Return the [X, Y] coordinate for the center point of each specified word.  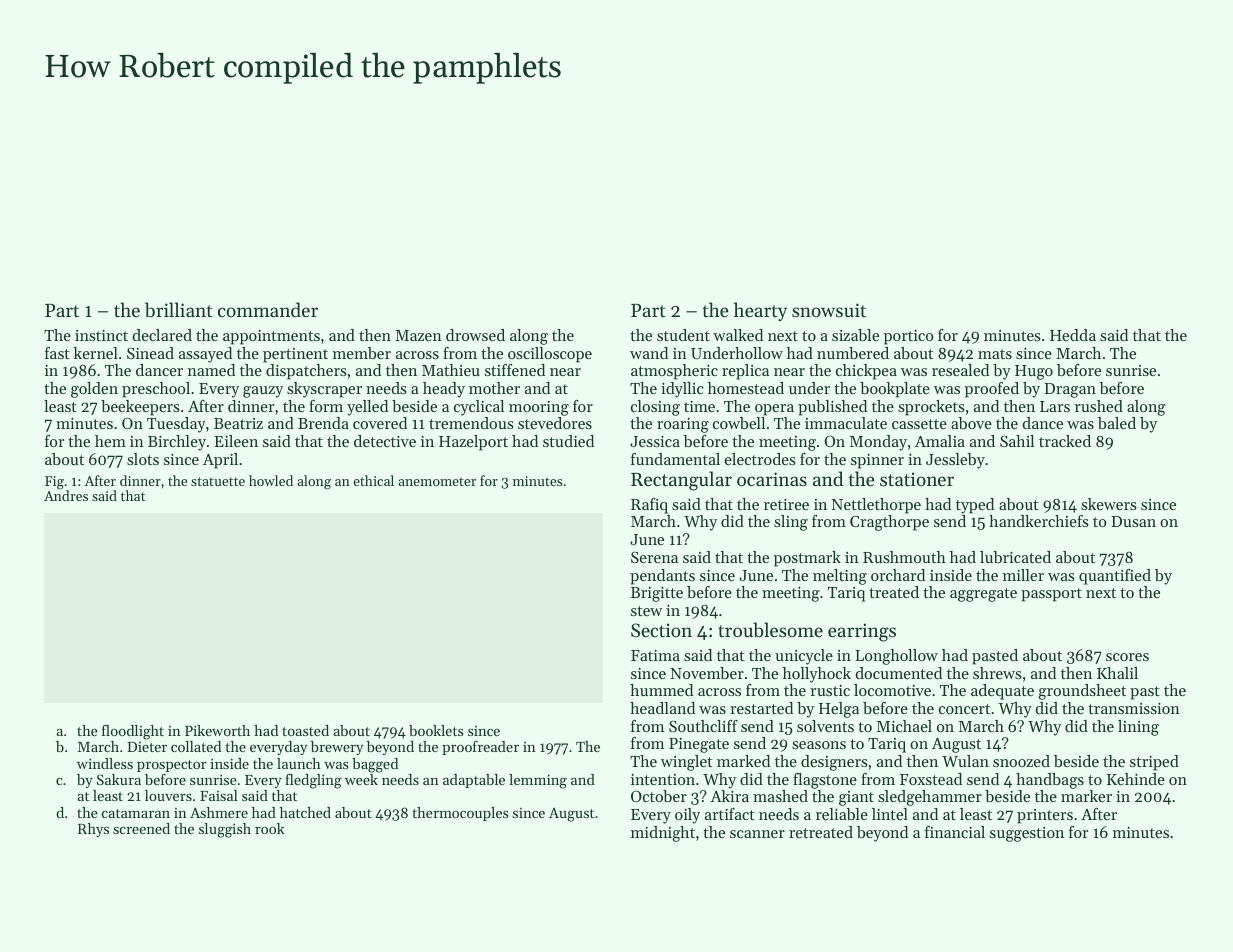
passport [1051, 595]
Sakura [119, 779]
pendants [662, 577]
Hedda [1073, 335]
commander [268, 309]
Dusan [1133, 521]
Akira [729, 796]
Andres [66, 495]
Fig [54, 483]
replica [745, 372]
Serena [654, 557]
